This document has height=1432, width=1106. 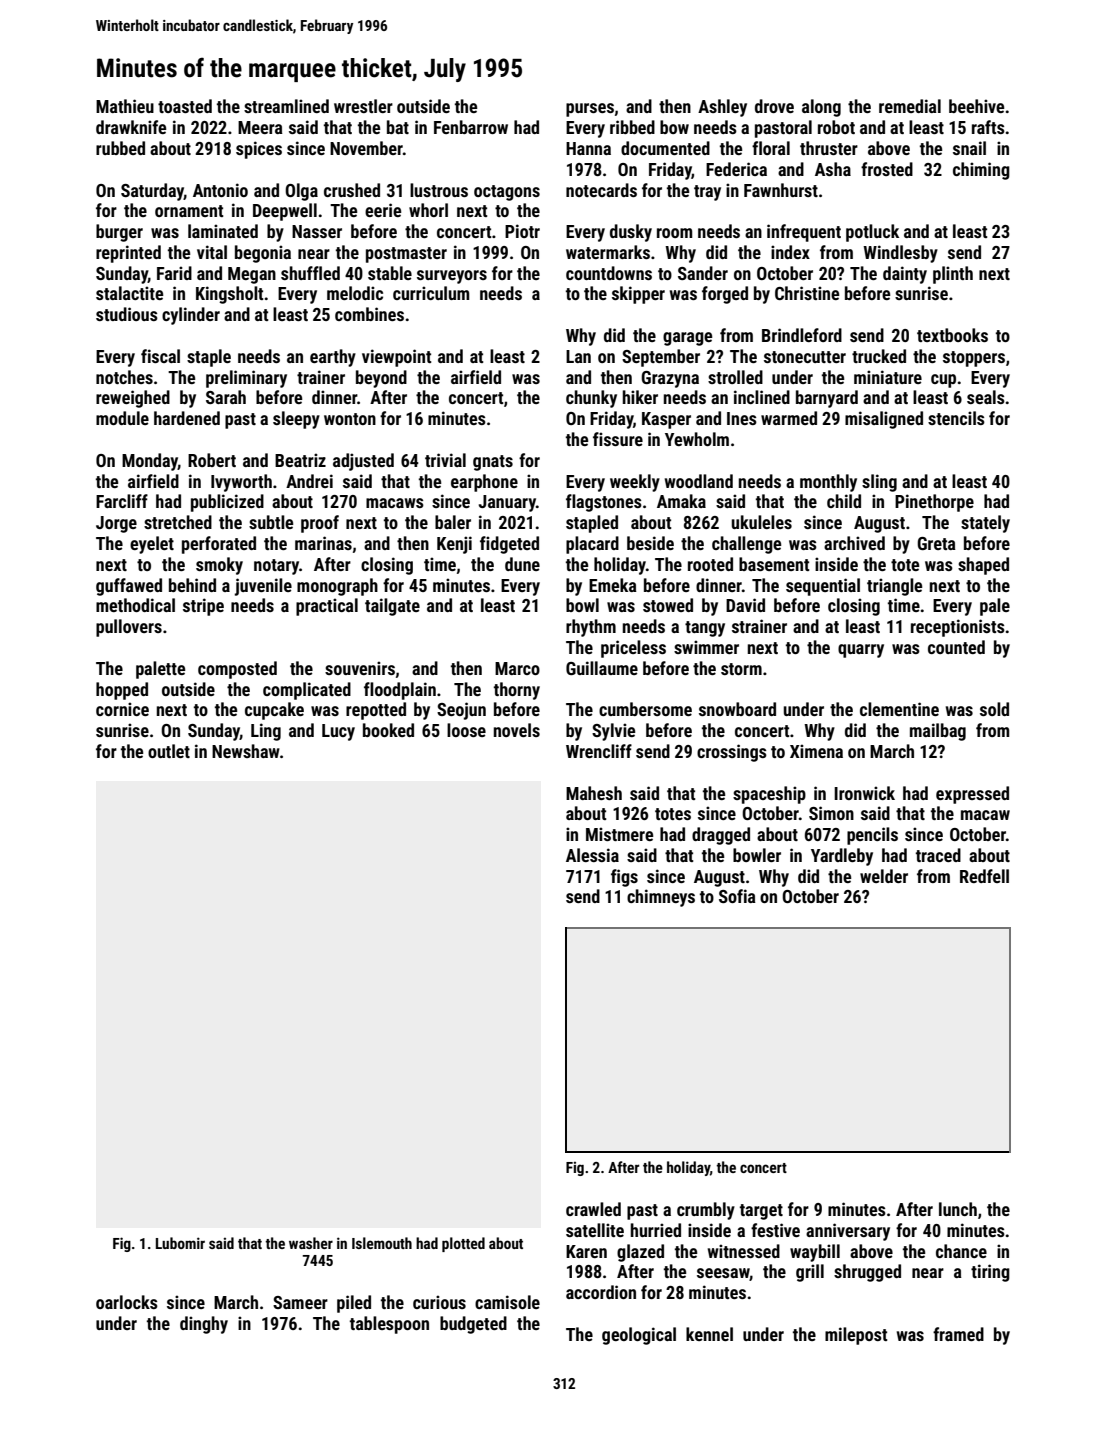 I want to click on along, so click(x=821, y=108).
